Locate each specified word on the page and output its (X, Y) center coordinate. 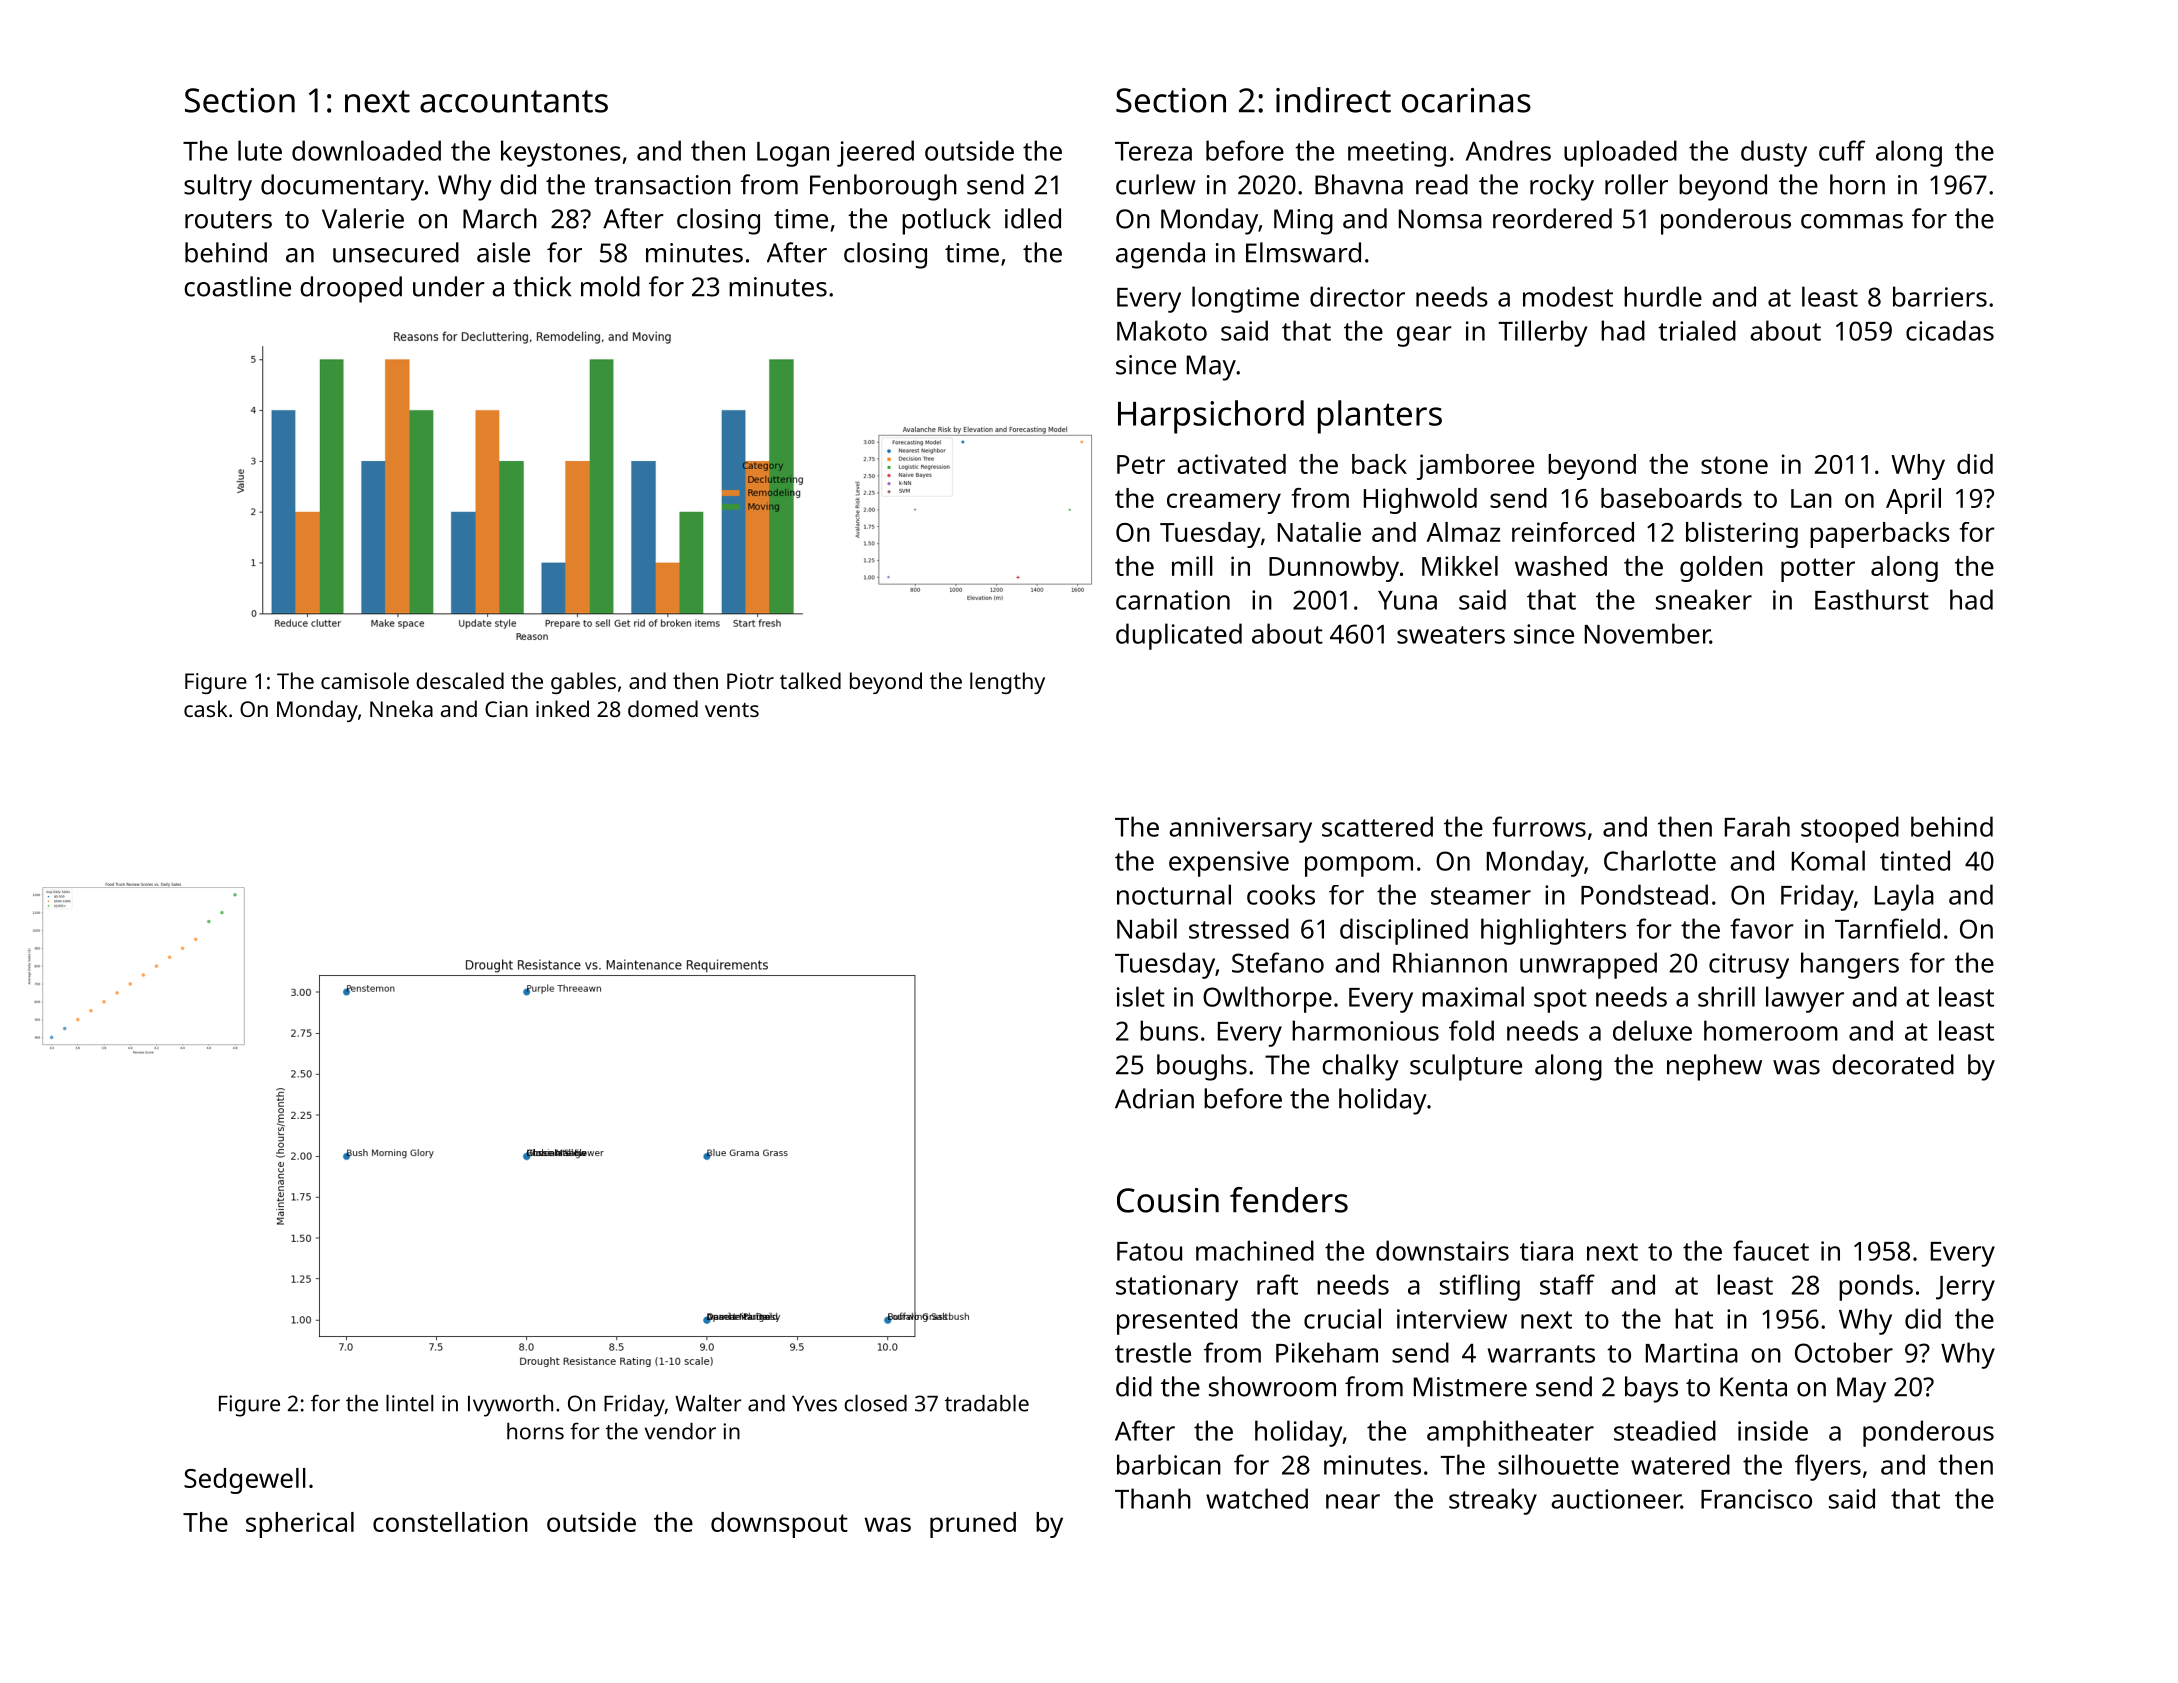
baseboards (1671, 498)
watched (1257, 1498)
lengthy (1007, 683)
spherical (300, 1525)
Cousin (1168, 1200)
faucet (1771, 1250)
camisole (365, 680)
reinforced (1573, 532)
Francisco (1756, 1499)
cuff (1842, 150)
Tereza (1153, 151)
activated (1231, 464)
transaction (662, 185)
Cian (506, 709)
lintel (410, 1403)
